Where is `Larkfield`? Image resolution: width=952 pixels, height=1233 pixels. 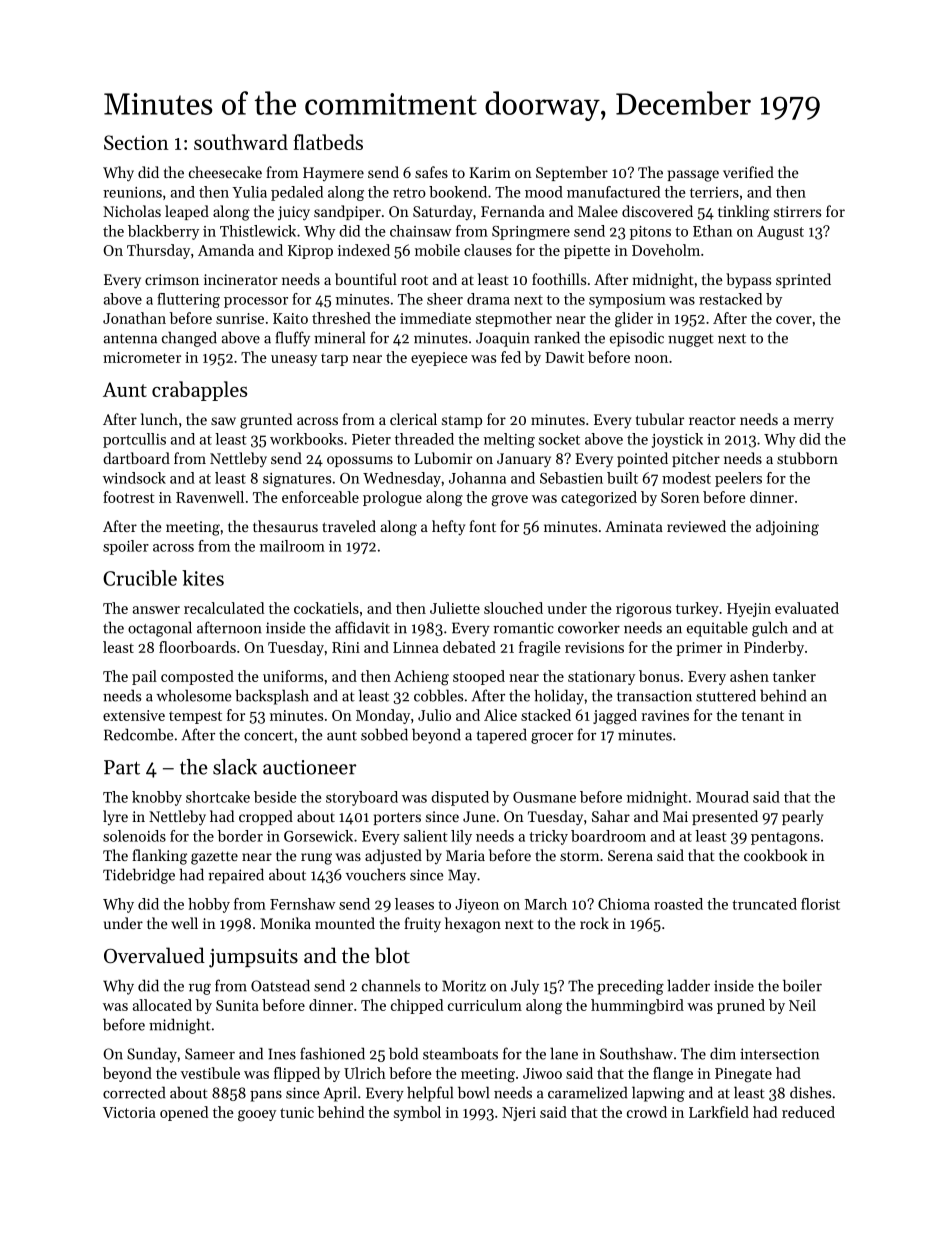 Larkfield is located at coordinates (719, 1112).
